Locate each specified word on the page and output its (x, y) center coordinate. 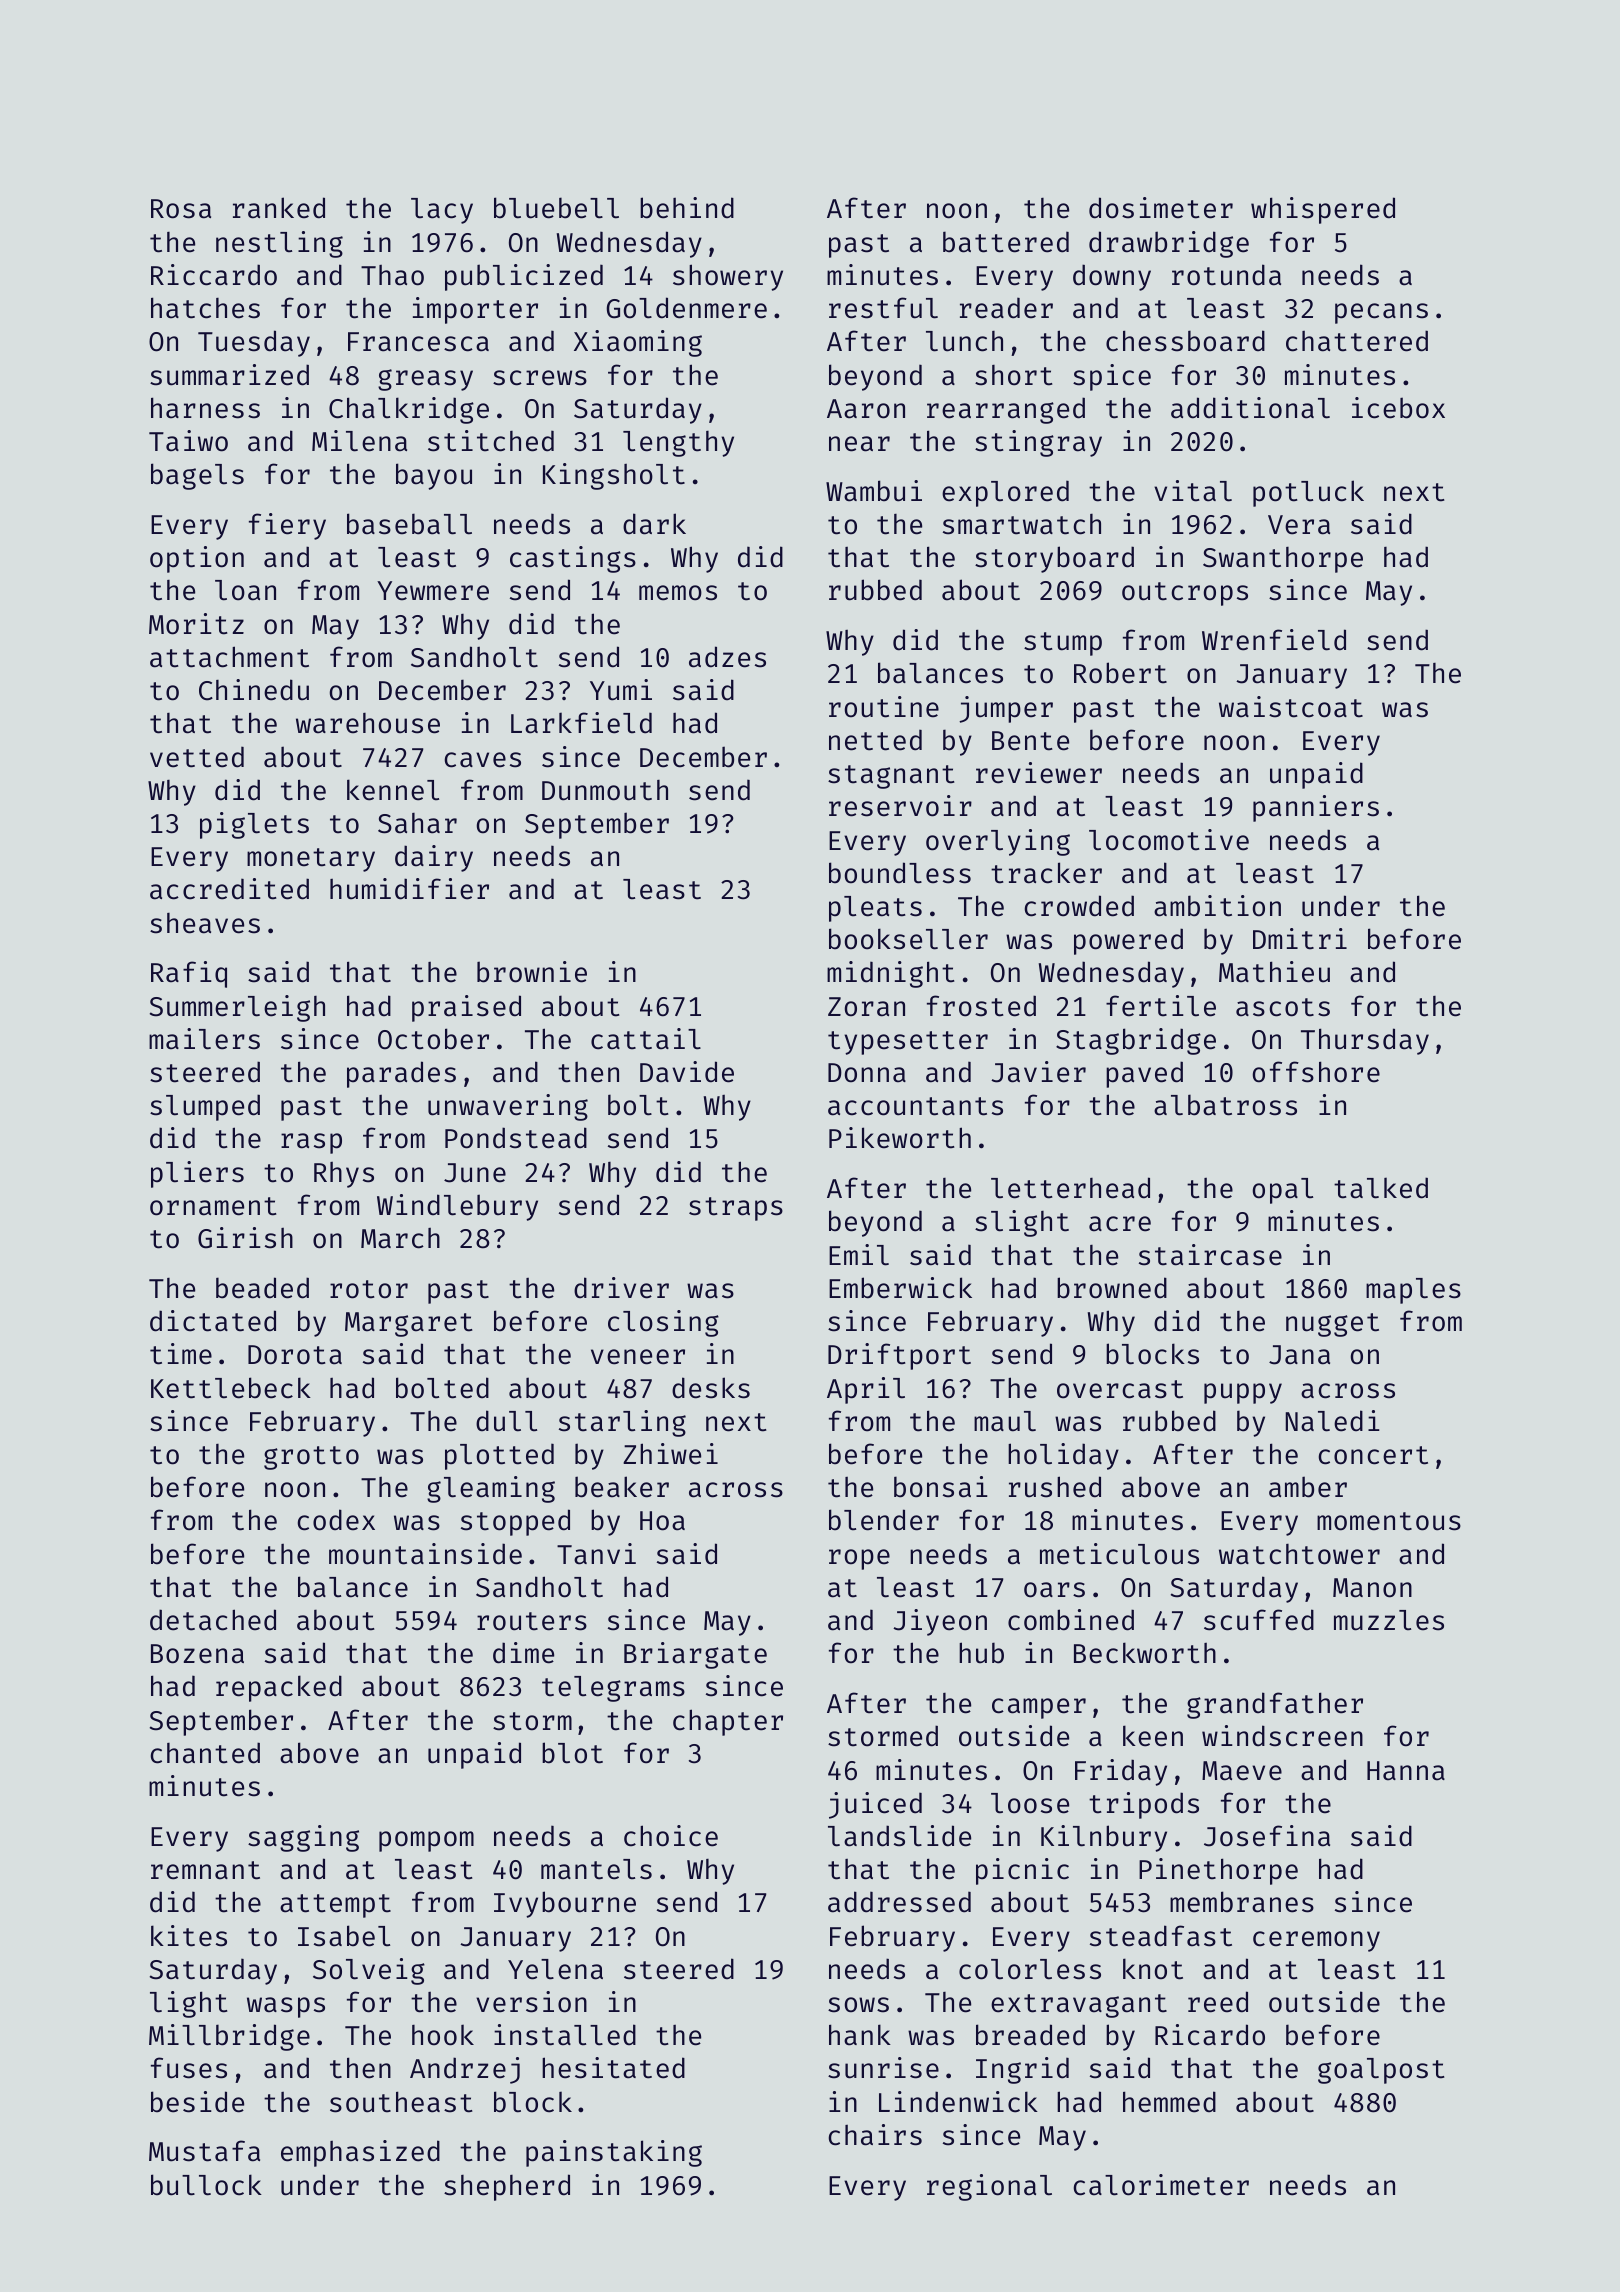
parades (401, 1074)
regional (989, 2187)
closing (663, 1323)
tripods (1144, 1805)
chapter (728, 1722)
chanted (205, 1753)
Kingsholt (614, 476)
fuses (189, 2068)
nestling (279, 244)
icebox (1398, 408)
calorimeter (1161, 2185)
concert (1373, 1455)
